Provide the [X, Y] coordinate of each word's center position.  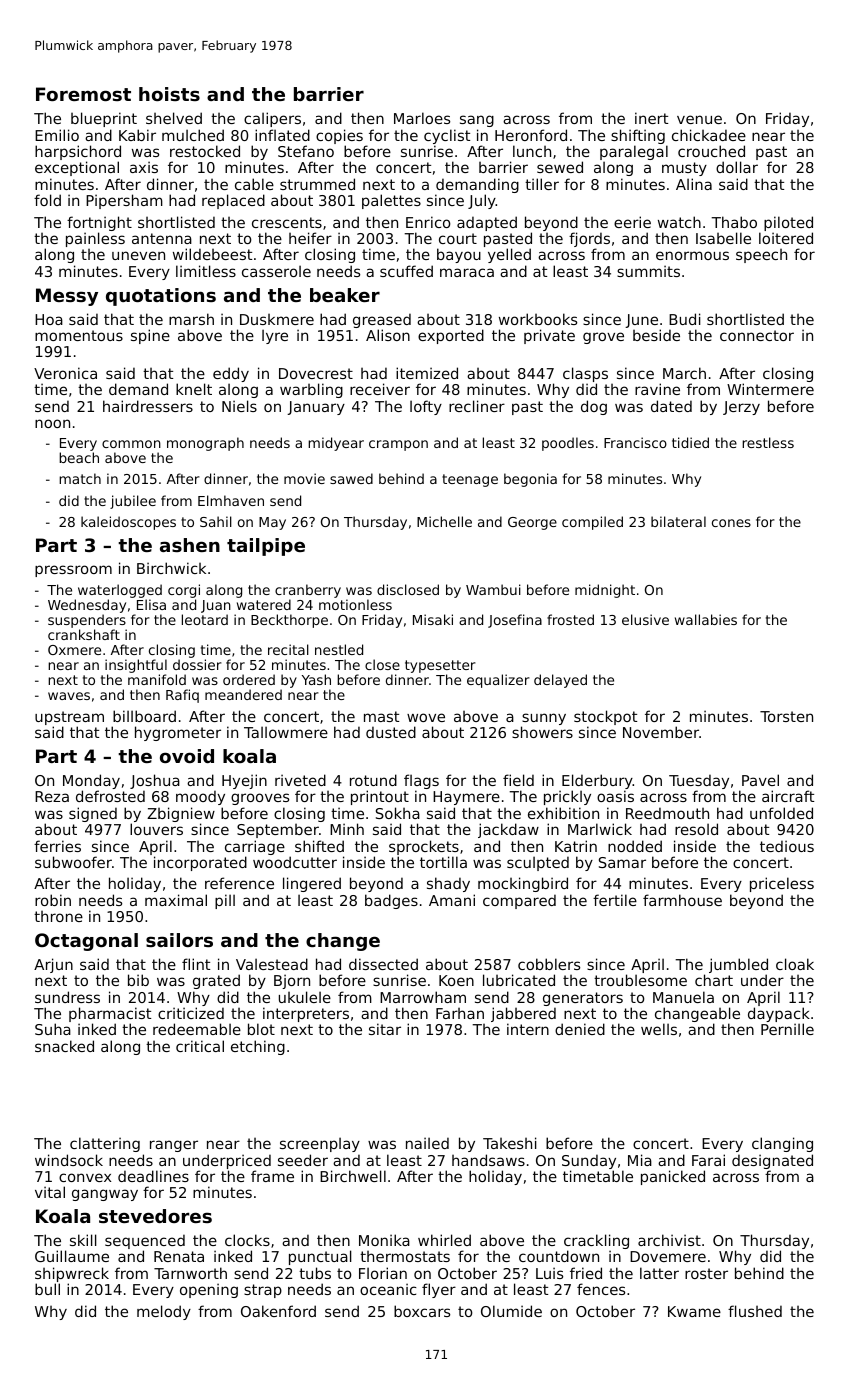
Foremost [83, 94]
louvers [156, 829]
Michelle [444, 521]
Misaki [433, 619]
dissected [383, 964]
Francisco [635, 442]
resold [696, 829]
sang [477, 121]
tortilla [443, 862]
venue [699, 119]
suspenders [87, 621]
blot [261, 1029]
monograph [205, 444]
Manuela [683, 997]
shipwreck [72, 1274]
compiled [592, 523]
